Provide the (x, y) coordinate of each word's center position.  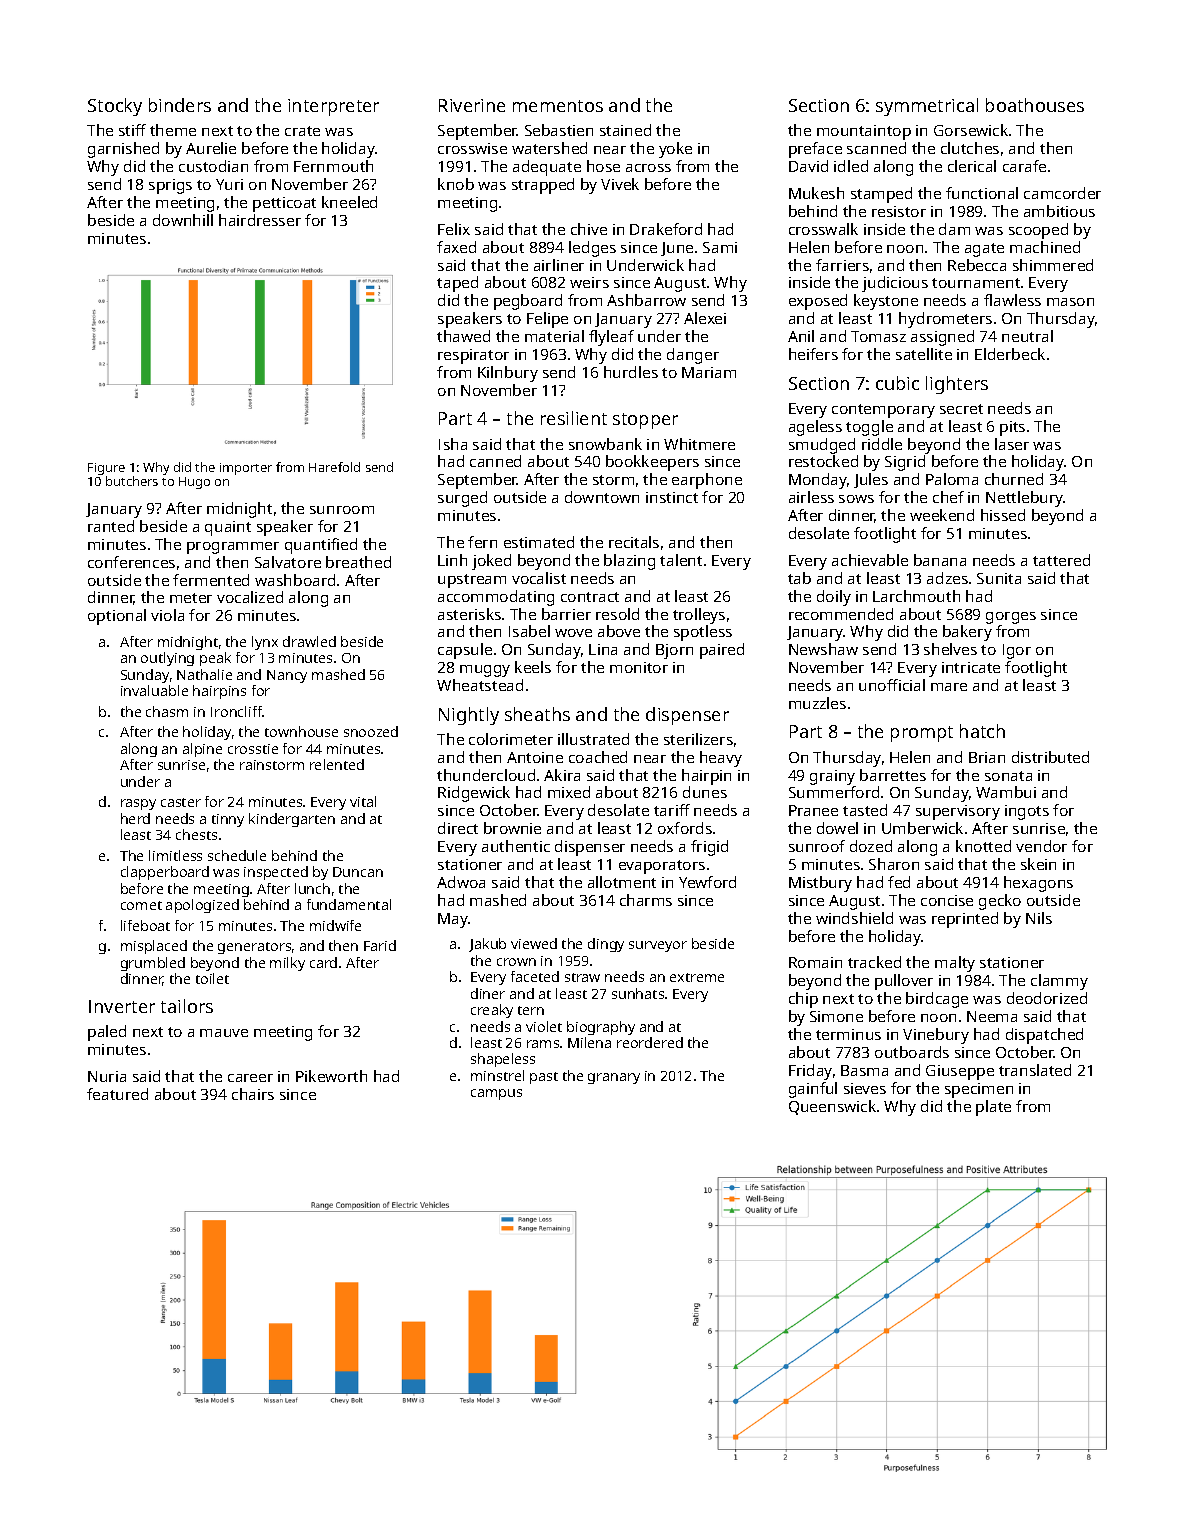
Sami (720, 247)
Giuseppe (960, 1072)
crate (302, 131)
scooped (1038, 231)
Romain (815, 962)
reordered (650, 1042)
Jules (871, 480)
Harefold (334, 467)
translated (1035, 1070)
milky (287, 964)
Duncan (358, 872)
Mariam (709, 372)
